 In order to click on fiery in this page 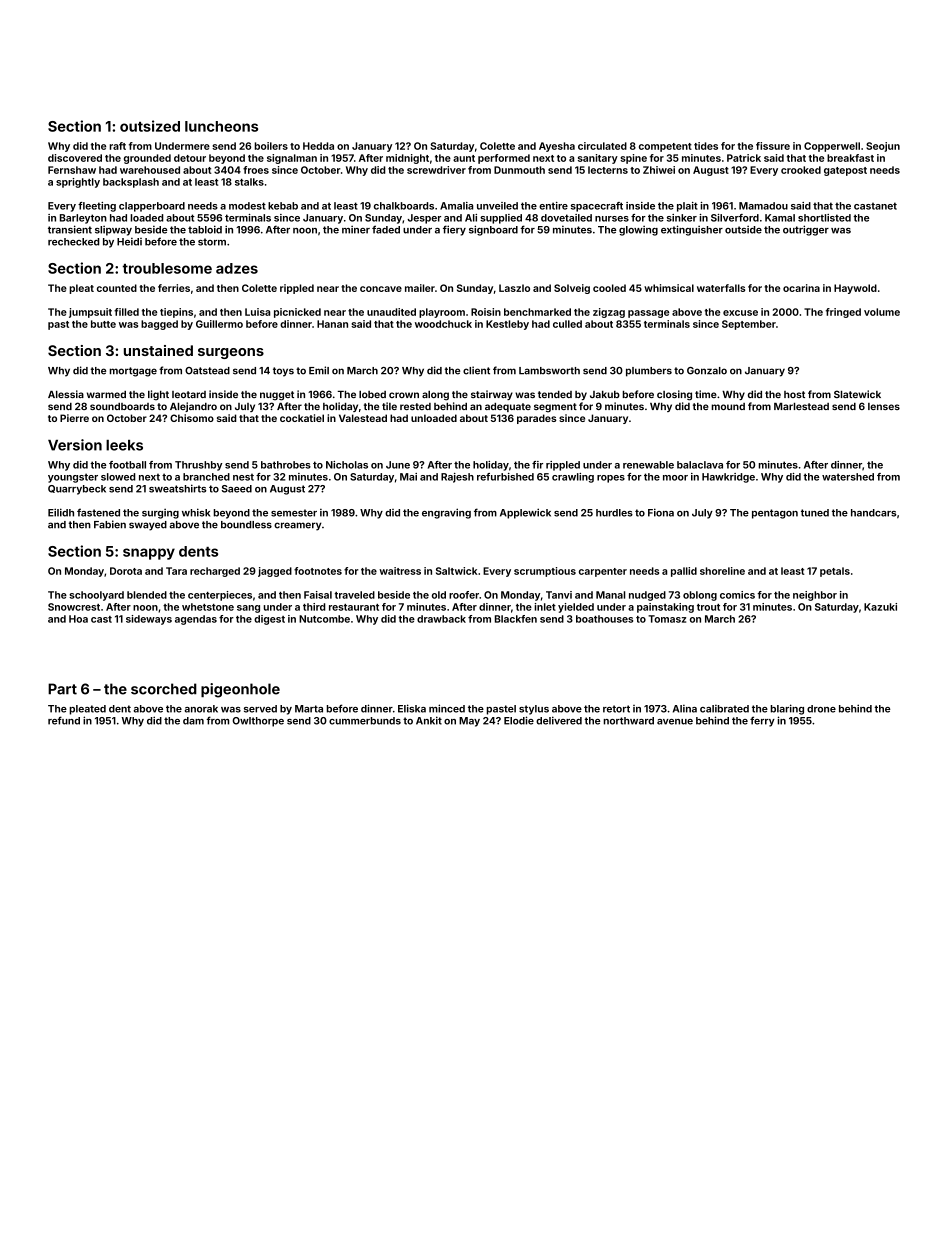, I will do `click(454, 230)`.
